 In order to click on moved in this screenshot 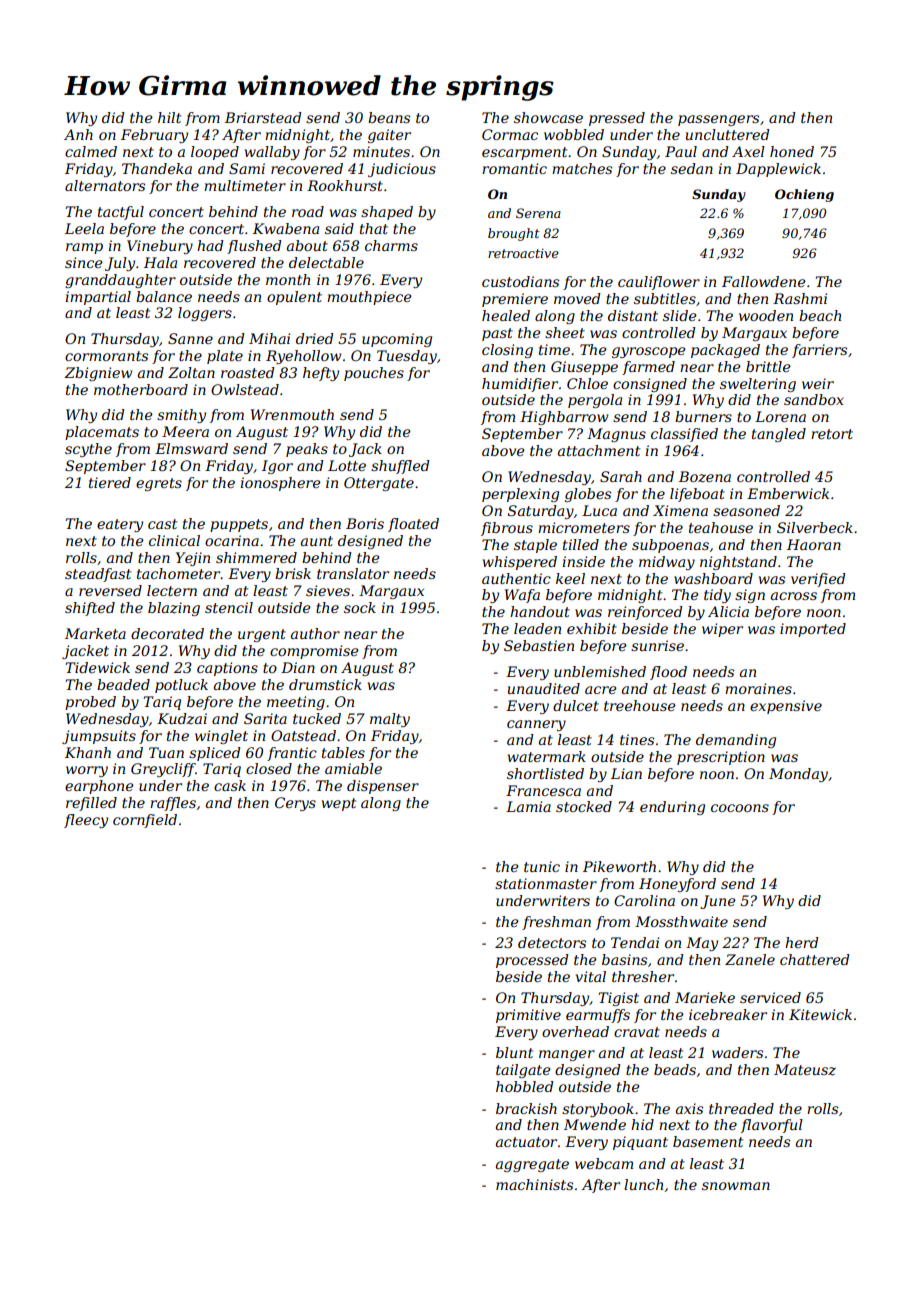, I will do `click(577, 298)`.
